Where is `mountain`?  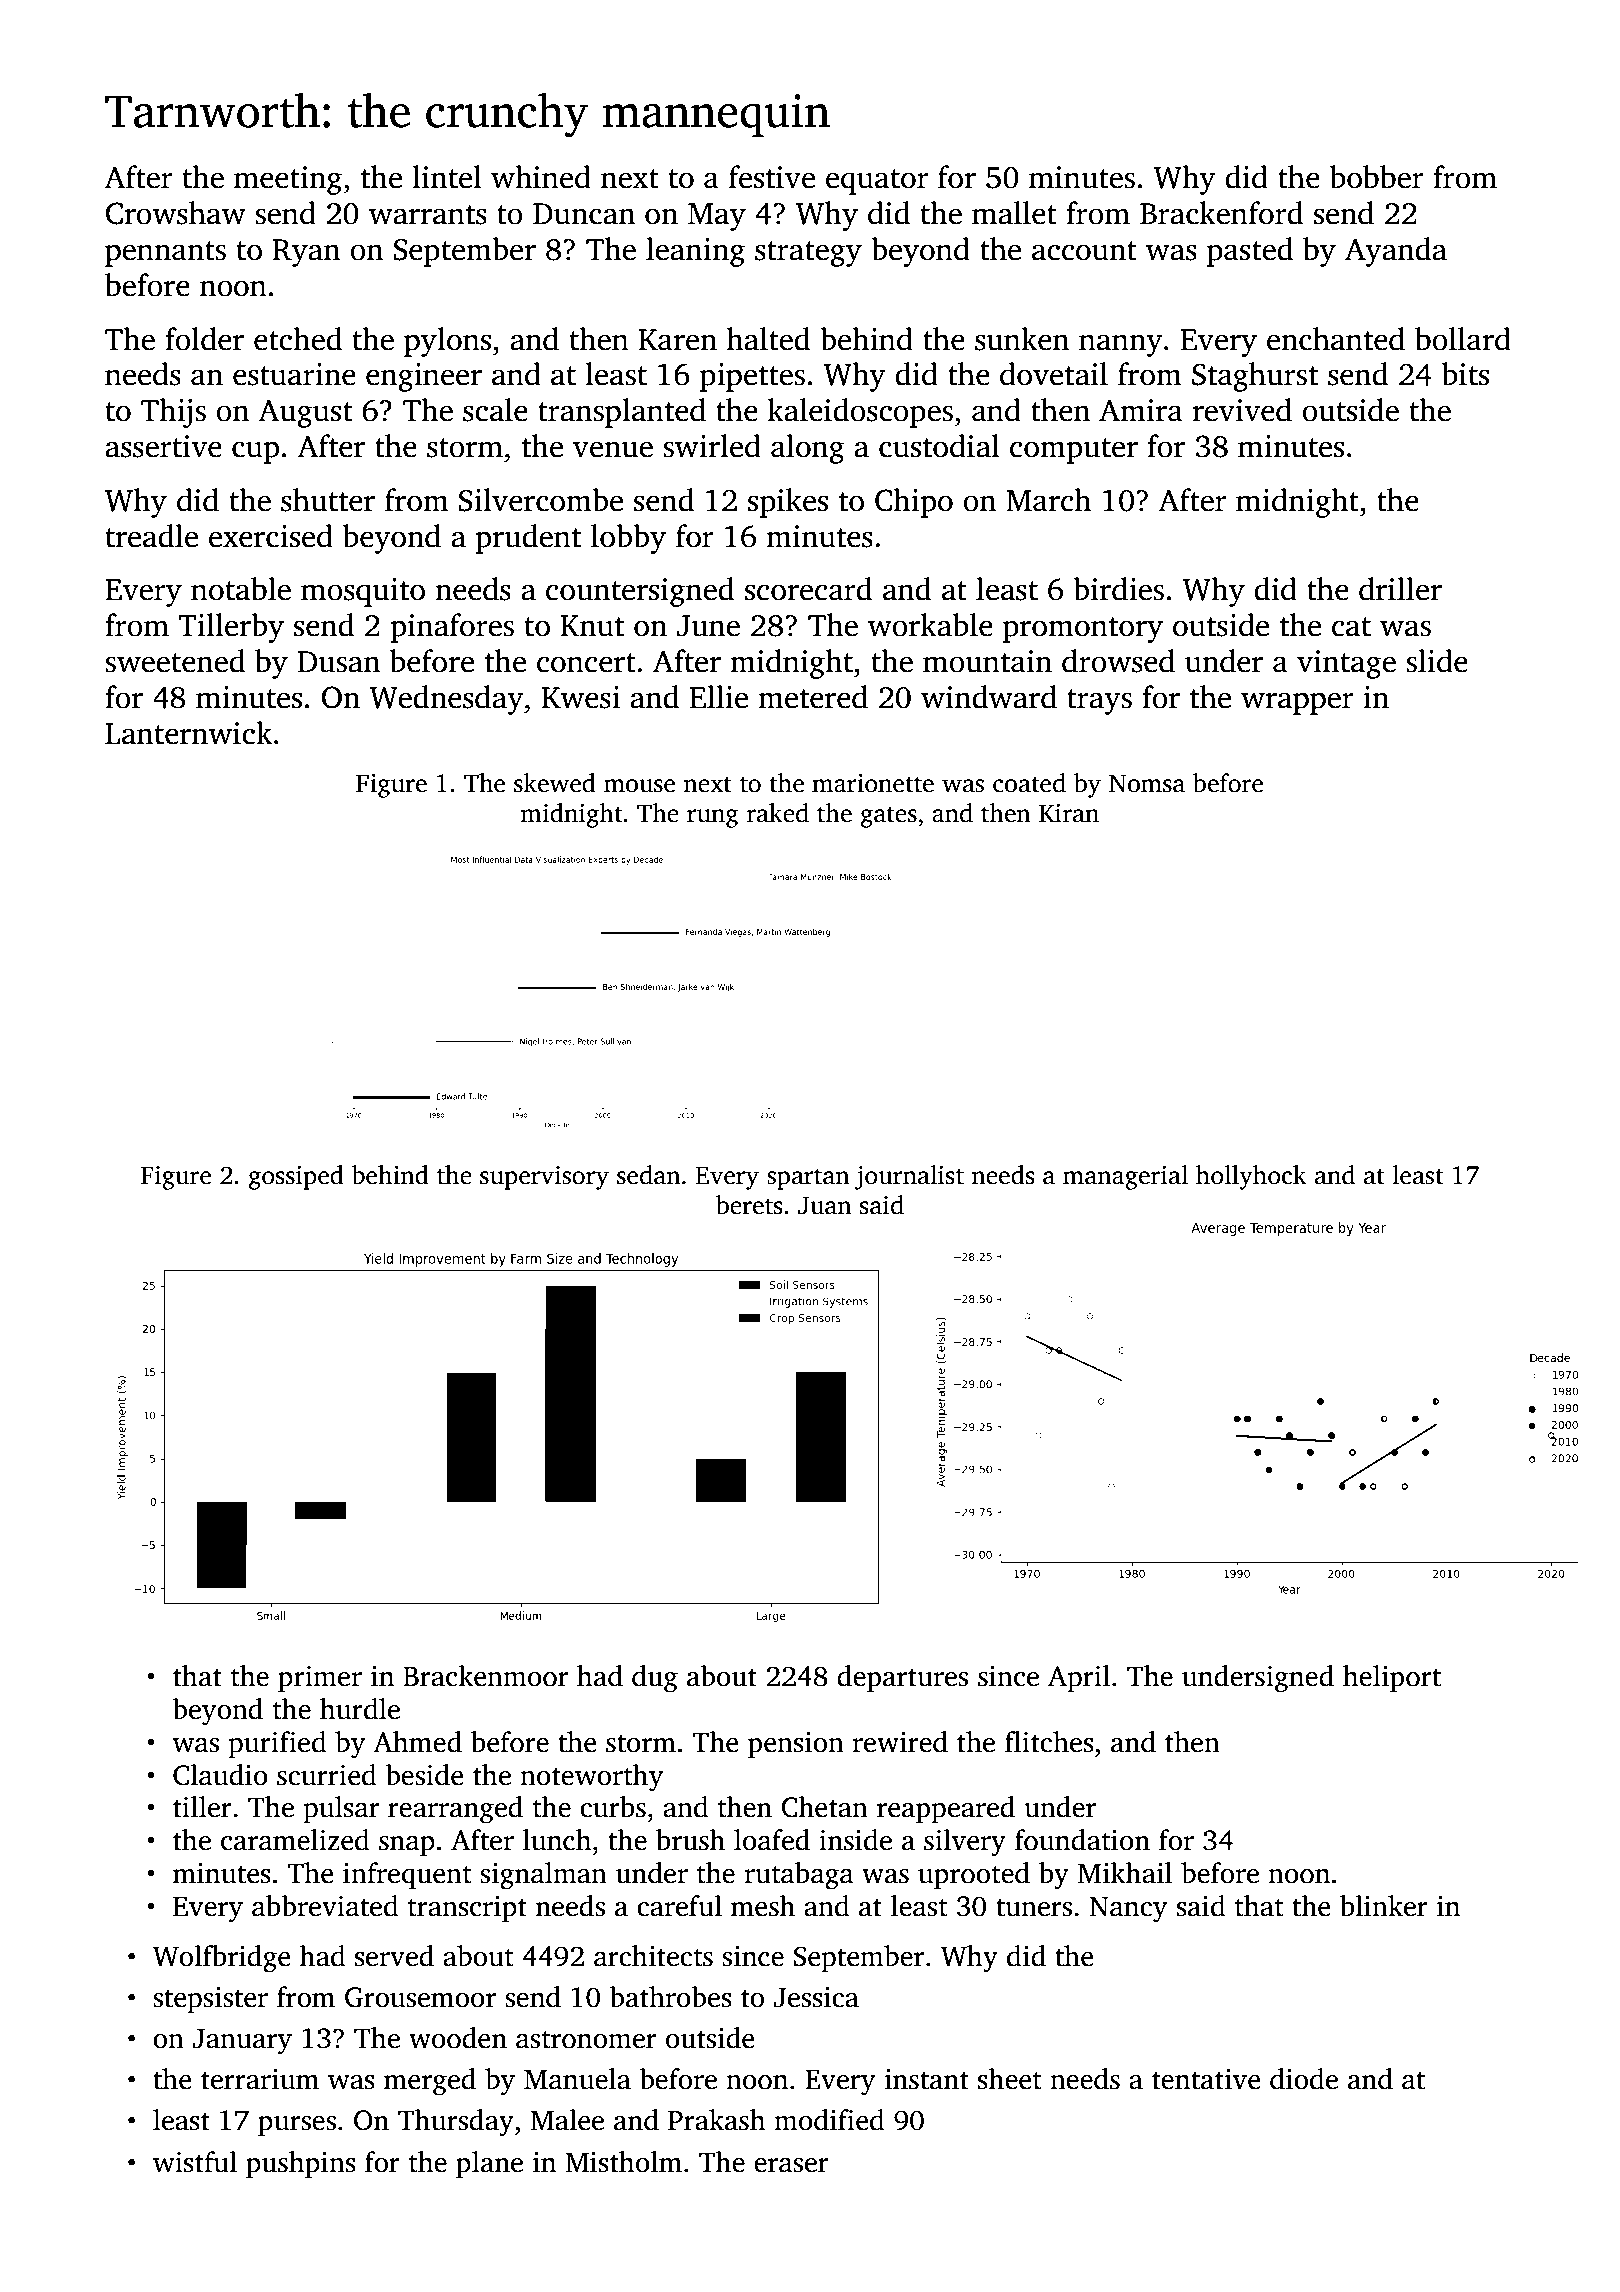 mountain is located at coordinates (987, 661).
